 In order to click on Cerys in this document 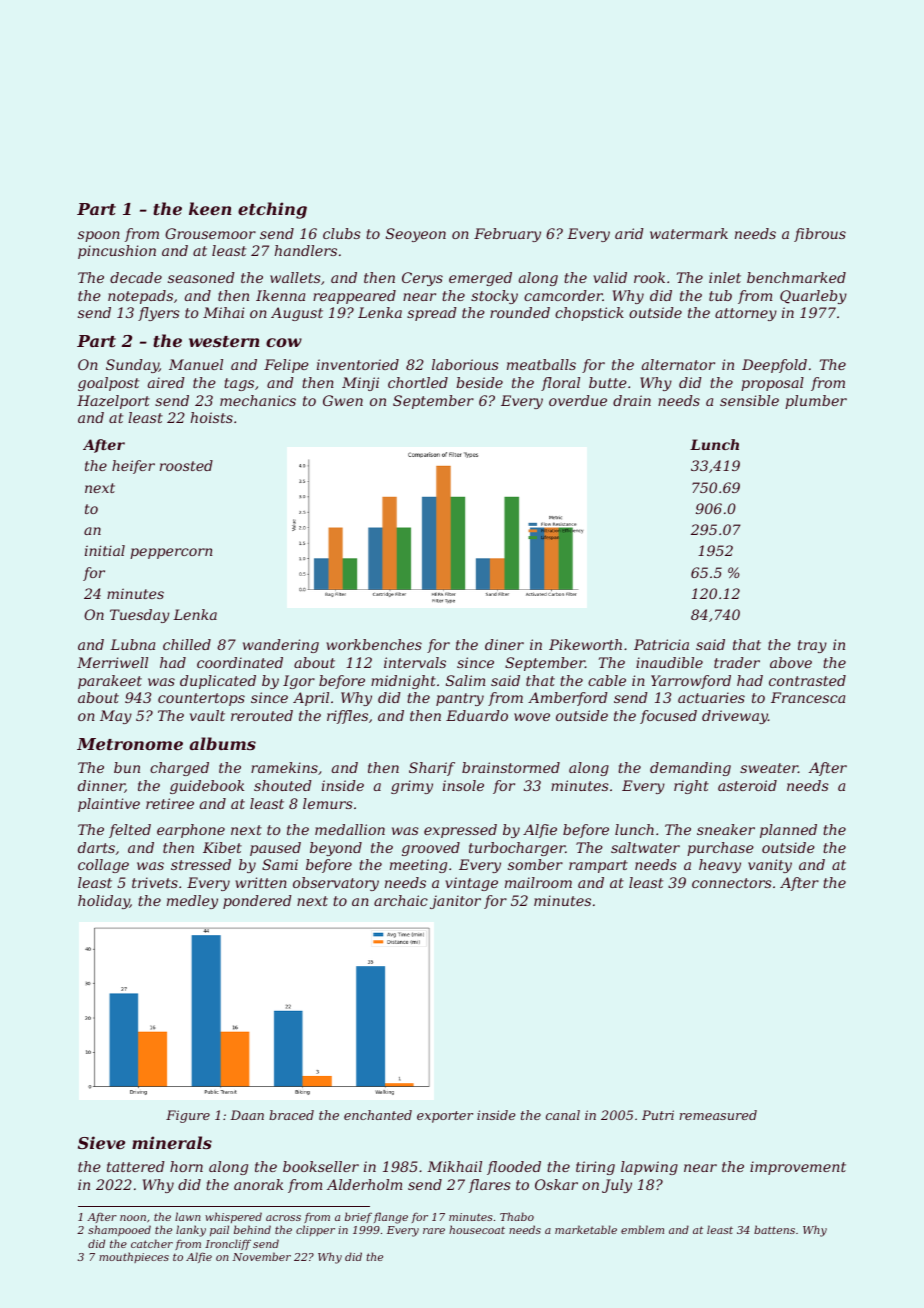, I will do `click(422, 279)`.
